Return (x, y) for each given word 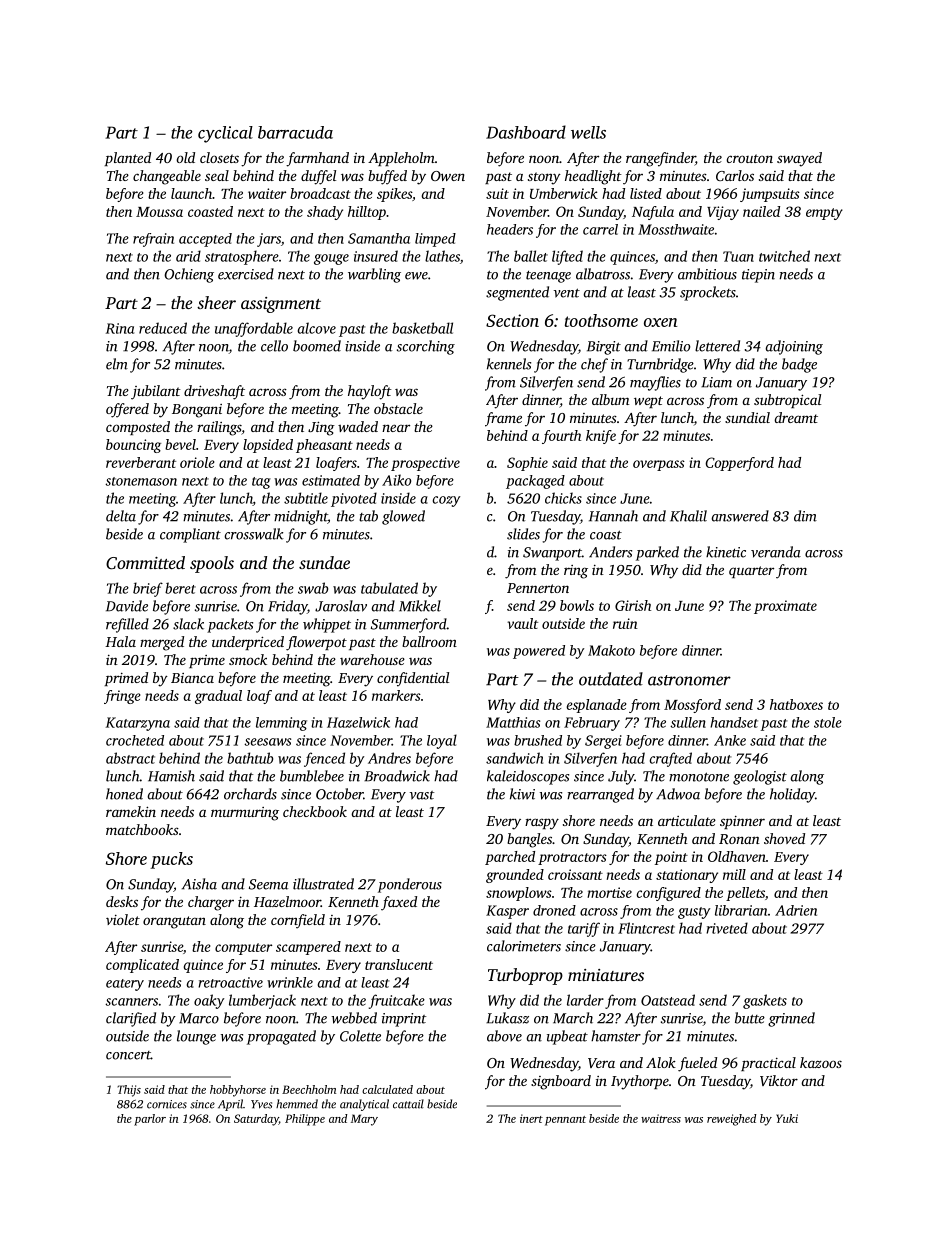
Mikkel (420, 606)
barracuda (295, 132)
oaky (209, 1001)
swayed (799, 159)
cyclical (225, 134)
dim (805, 516)
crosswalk (254, 534)
